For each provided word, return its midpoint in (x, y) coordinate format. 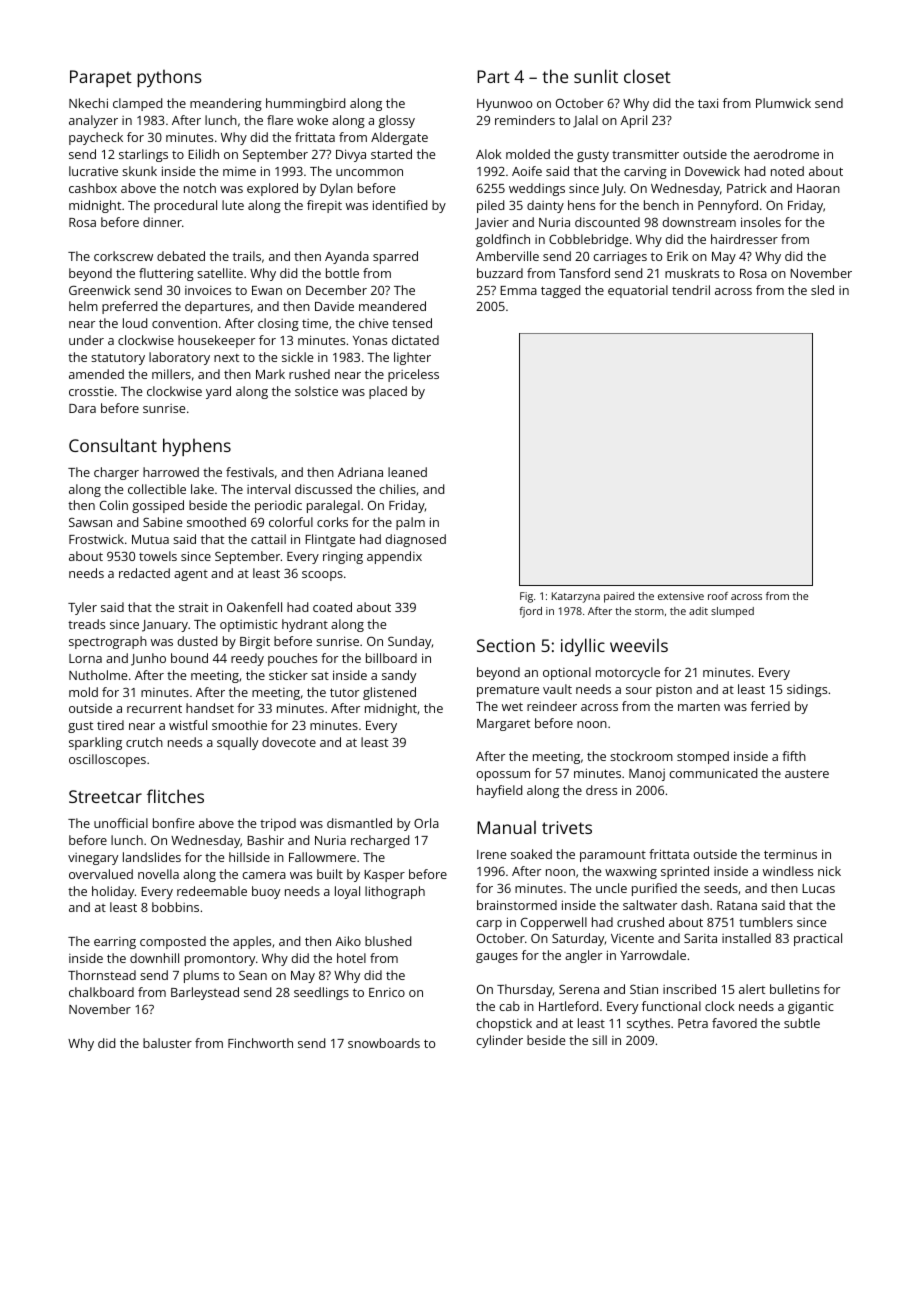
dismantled (359, 823)
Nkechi (88, 103)
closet (647, 76)
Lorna (85, 658)
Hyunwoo (504, 105)
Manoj (647, 775)
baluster (167, 1043)
